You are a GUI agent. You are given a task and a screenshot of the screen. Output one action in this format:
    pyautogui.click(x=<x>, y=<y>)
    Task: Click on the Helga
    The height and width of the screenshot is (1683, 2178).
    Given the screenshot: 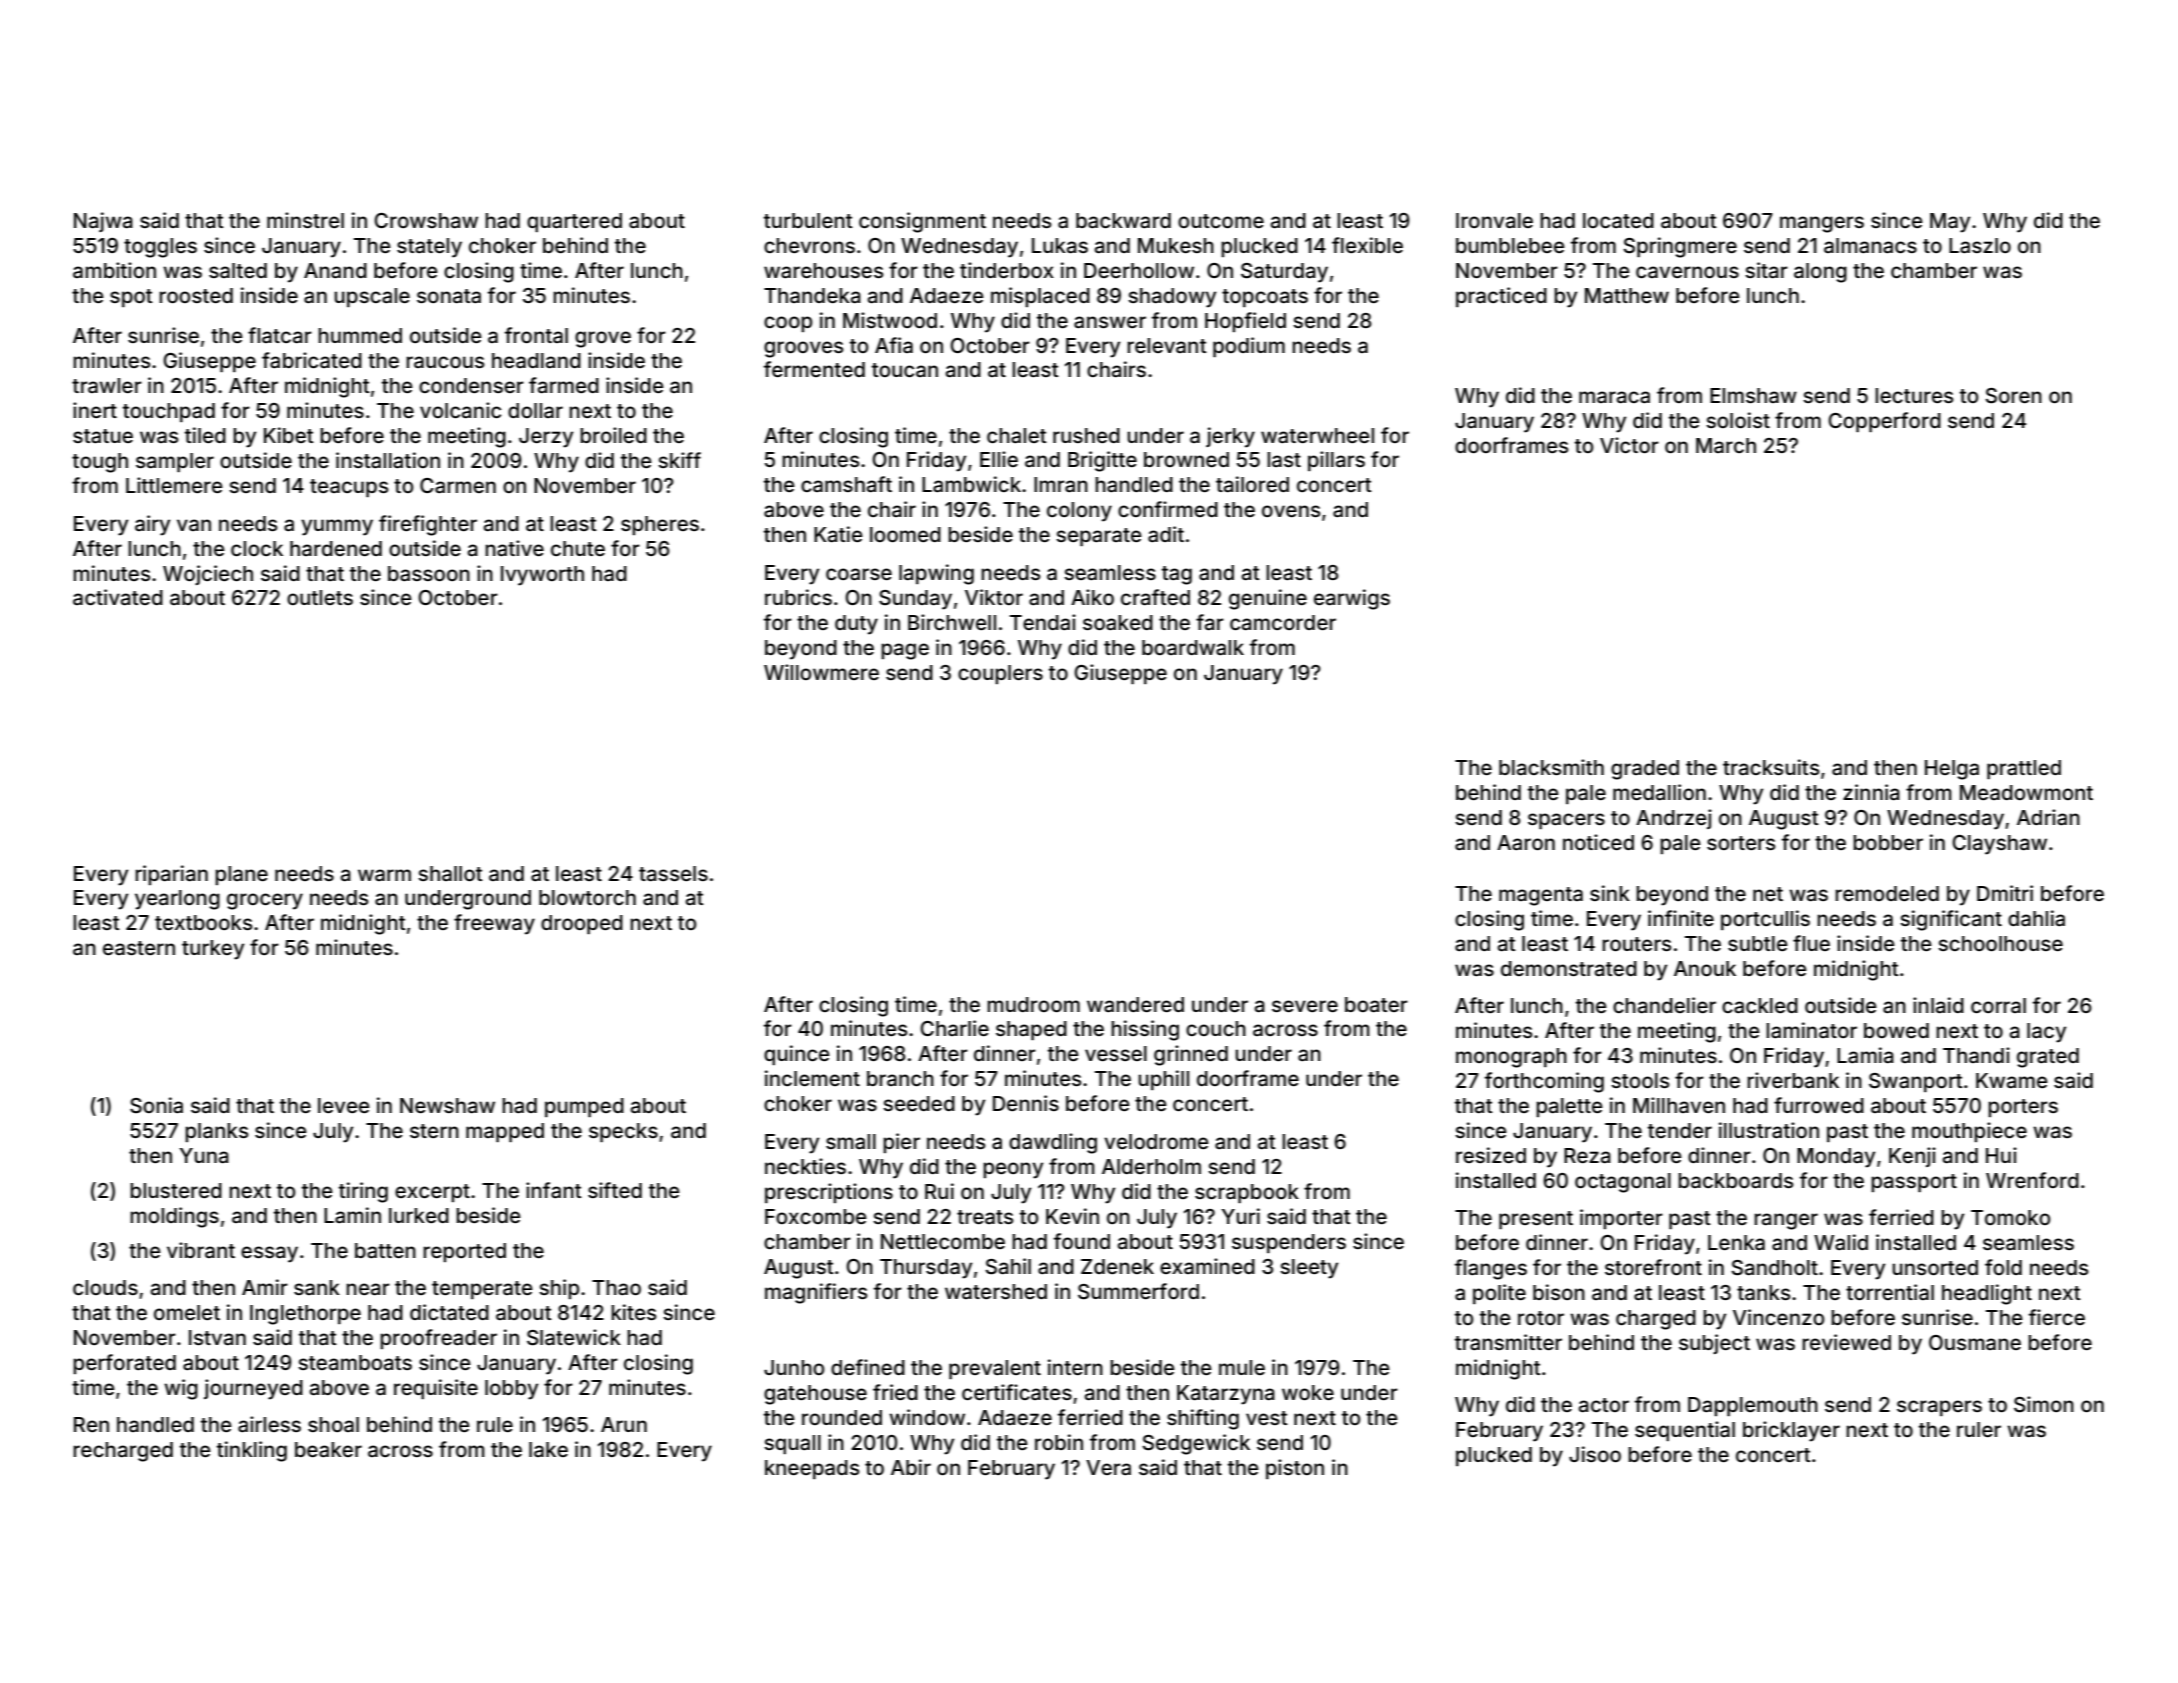 What is the action you would take?
    pyautogui.click(x=1952, y=770)
